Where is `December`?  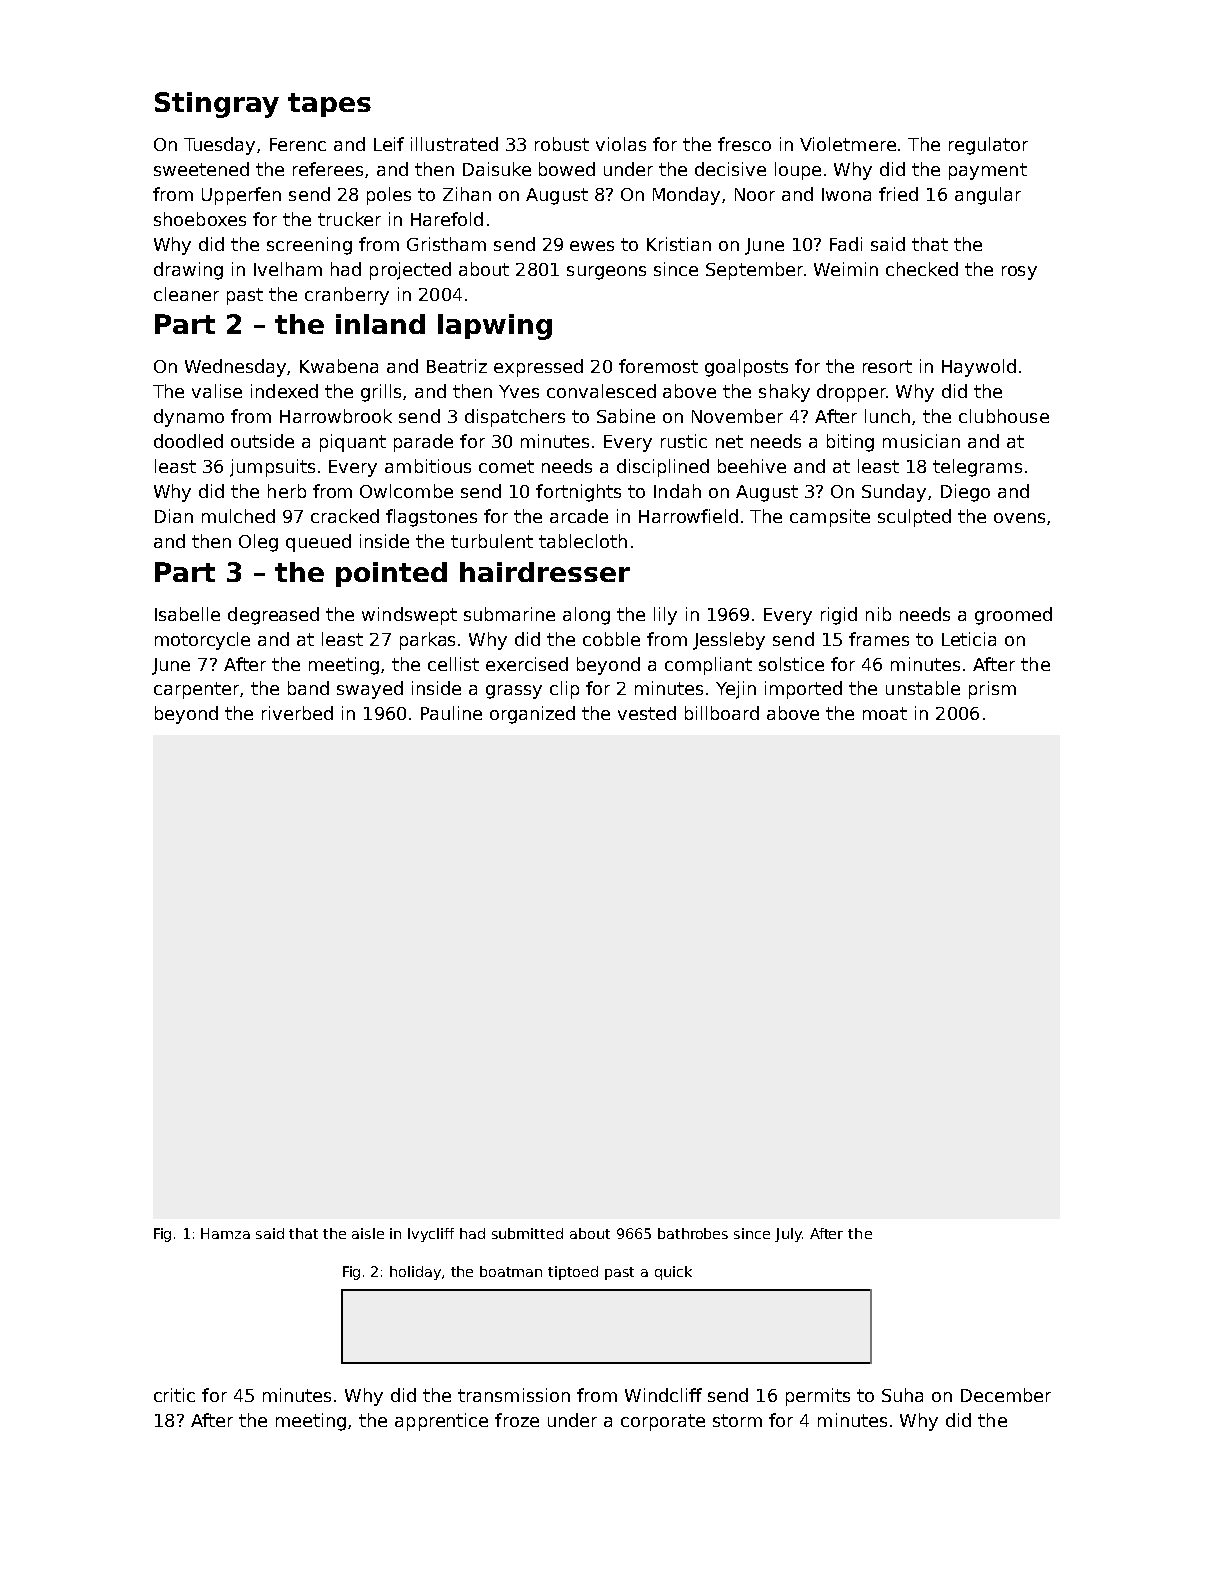 December is located at coordinates (1006, 1395).
